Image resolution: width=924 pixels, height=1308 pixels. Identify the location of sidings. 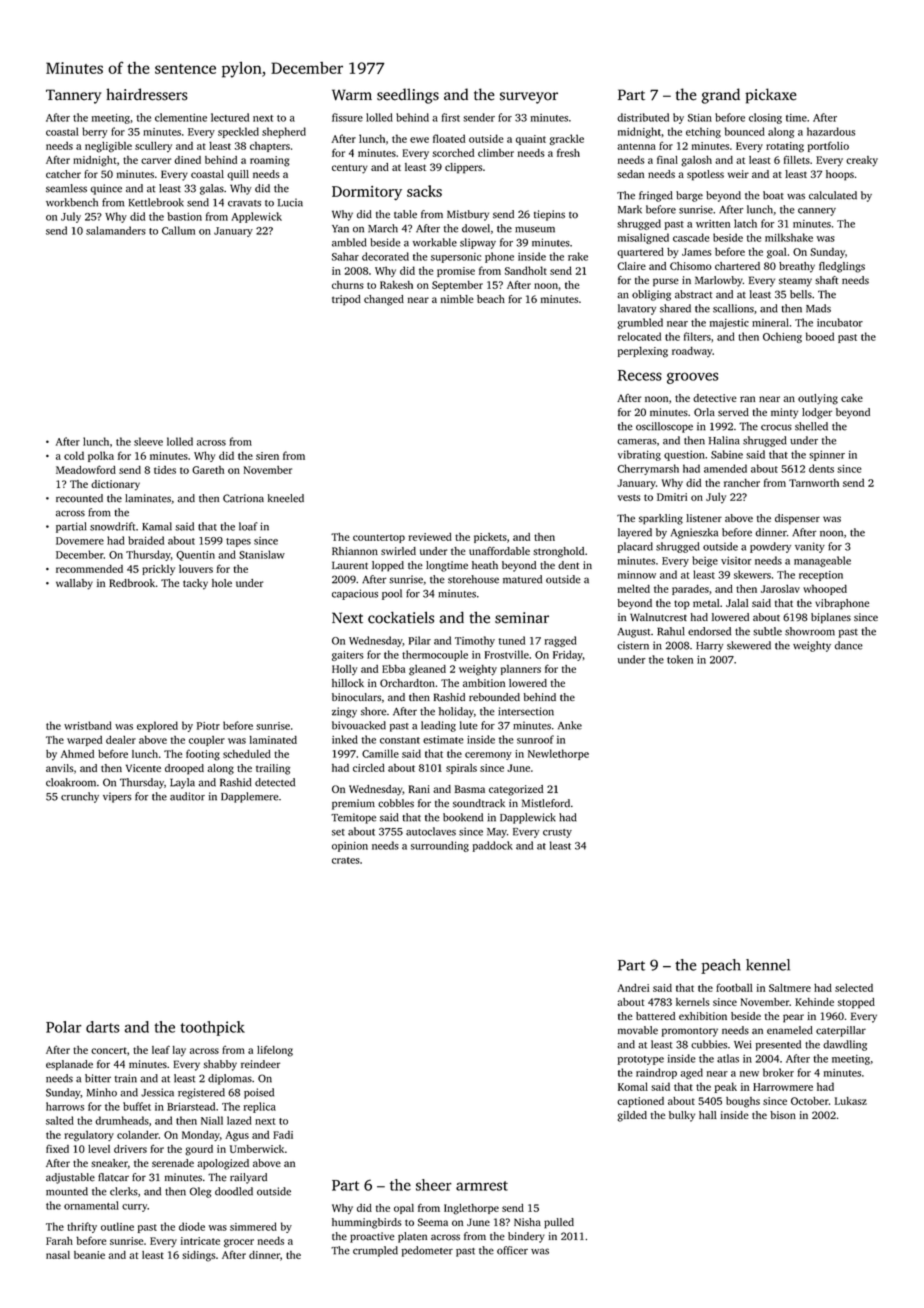
(198, 1256).
